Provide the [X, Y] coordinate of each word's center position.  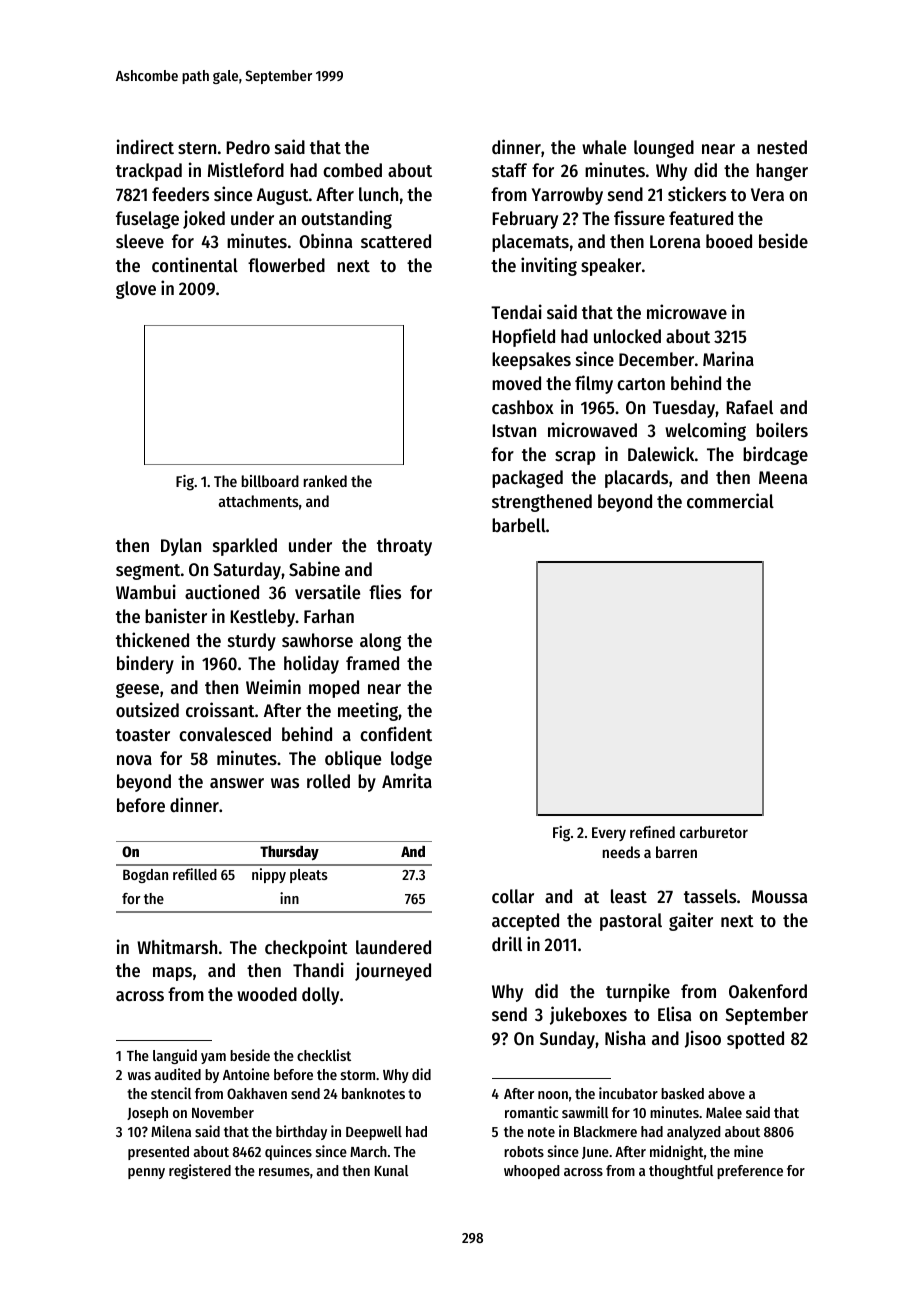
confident [396, 733]
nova [134, 760]
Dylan [181, 547]
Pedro [248, 147]
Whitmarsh [177, 946]
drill [507, 943]
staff [509, 170]
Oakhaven [257, 1093]
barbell [519, 525]
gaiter [691, 921]
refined [652, 832]
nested [782, 147]
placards [636, 479]
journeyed [393, 971]
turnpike [638, 992]
